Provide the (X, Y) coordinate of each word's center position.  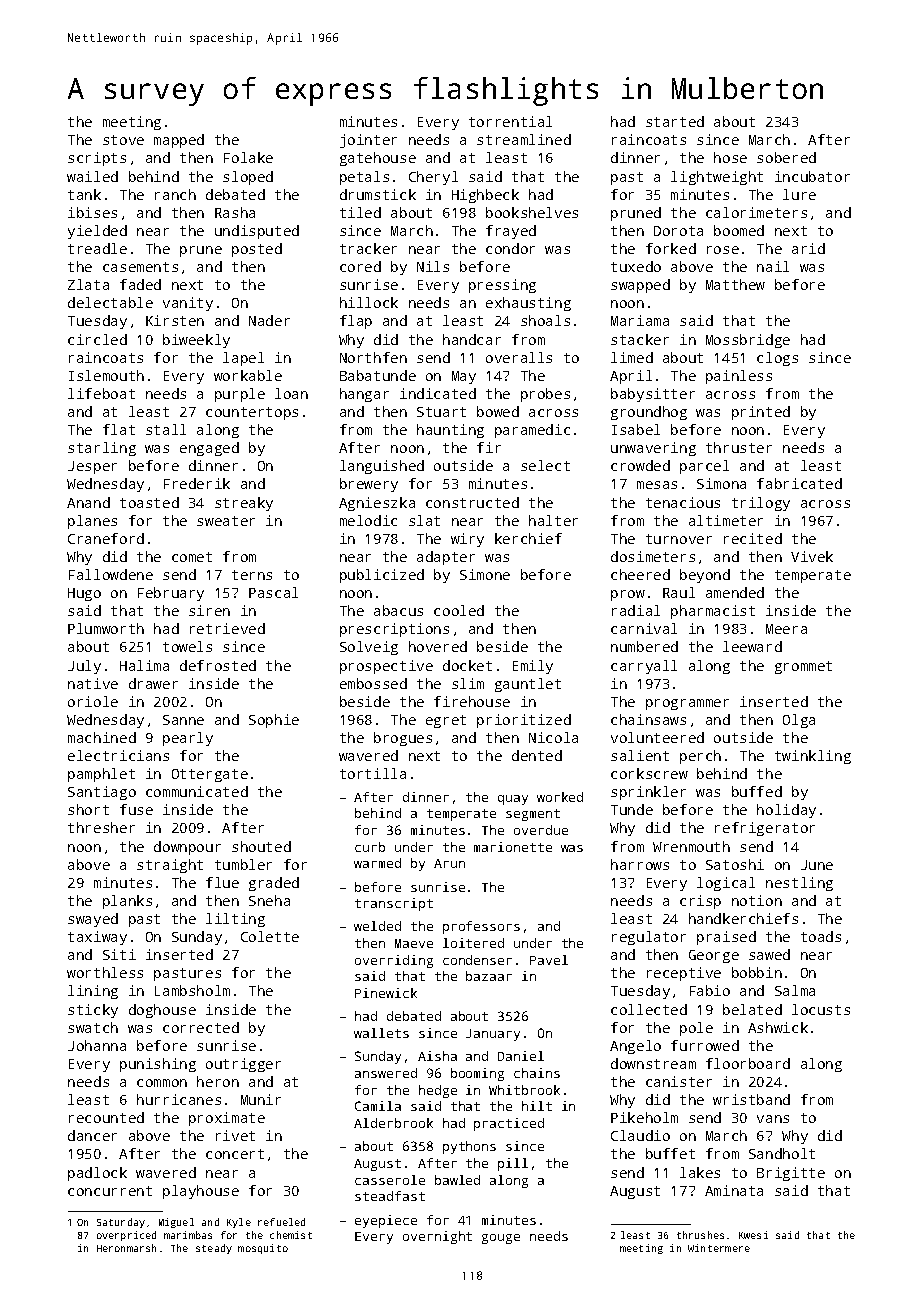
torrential (510, 121)
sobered (786, 157)
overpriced (126, 1236)
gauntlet (528, 685)
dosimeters (653, 556)
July (84, 667)
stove (123, 140)
